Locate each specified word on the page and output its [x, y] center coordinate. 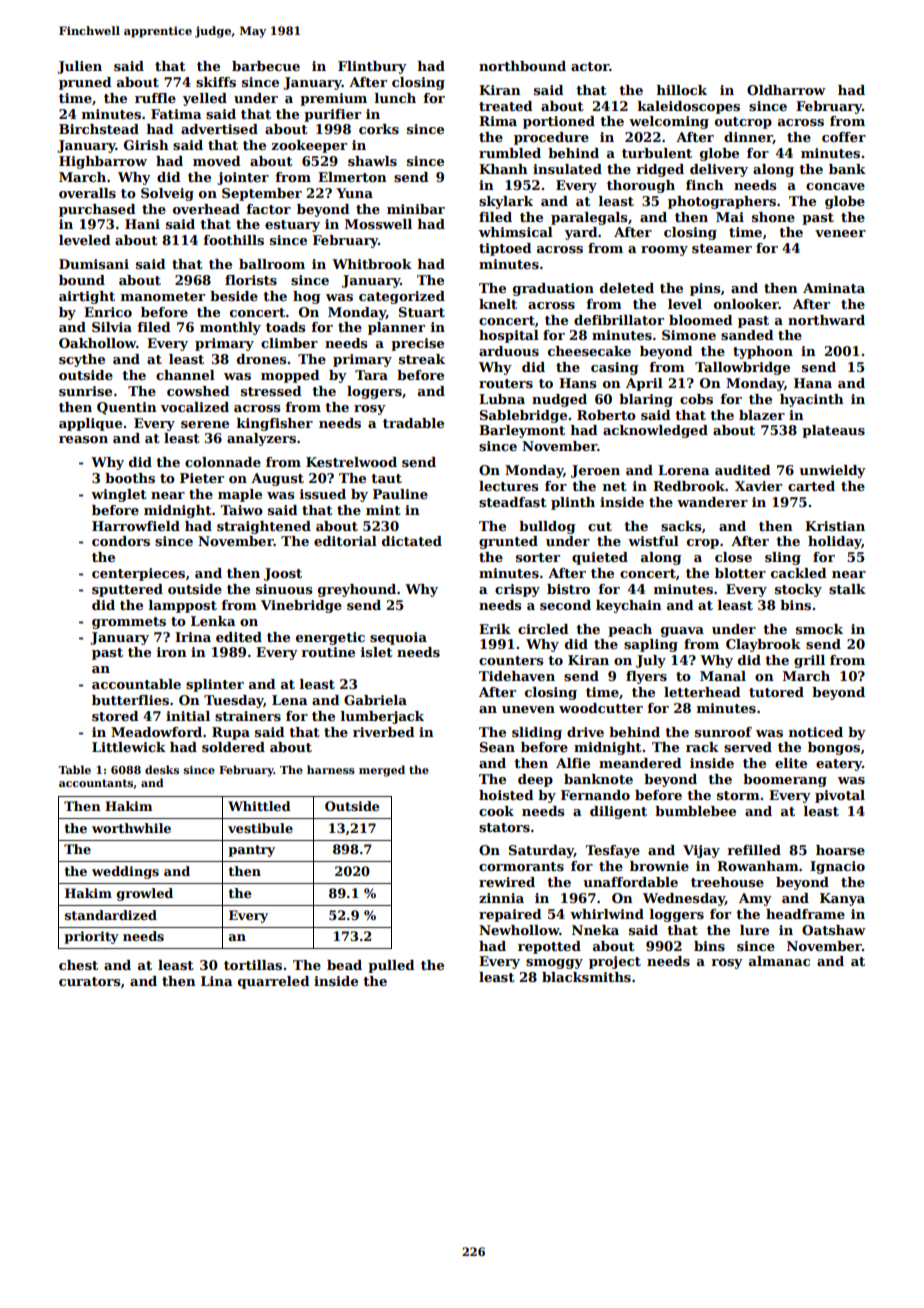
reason [83, 439]
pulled [391, 966]
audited [743, 470]
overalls [87, 193]
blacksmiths [586, 977]
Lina [217, 981]
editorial [345, 541]
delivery [719, 170]
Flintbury [372, 67]
